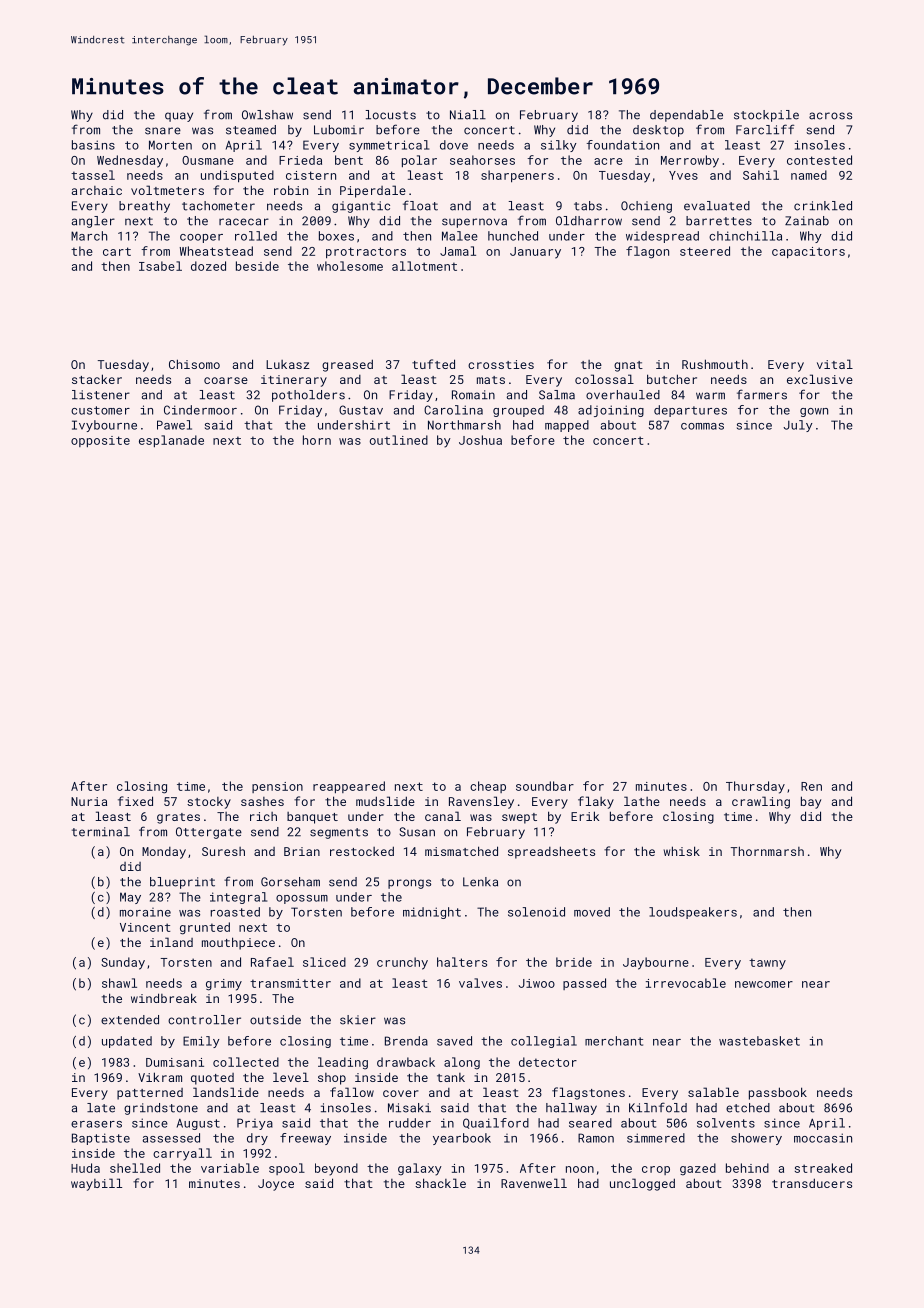  What do you see at coordinates (440, 1183) in the screenshot?
I see `shackle` at bounding box center [440, 1183].
